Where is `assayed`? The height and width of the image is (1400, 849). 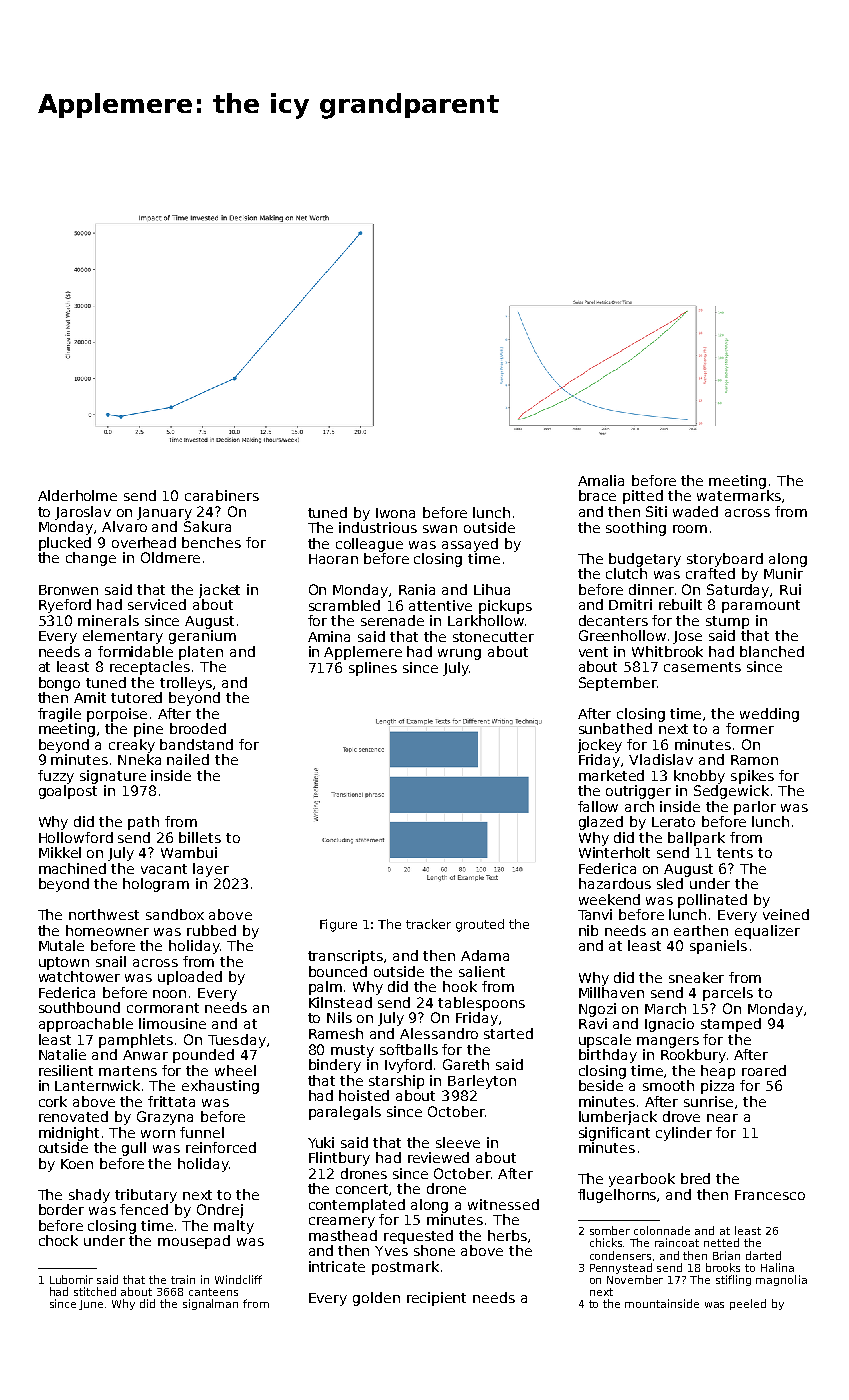
assayed is located at coordinates (470, 545).
